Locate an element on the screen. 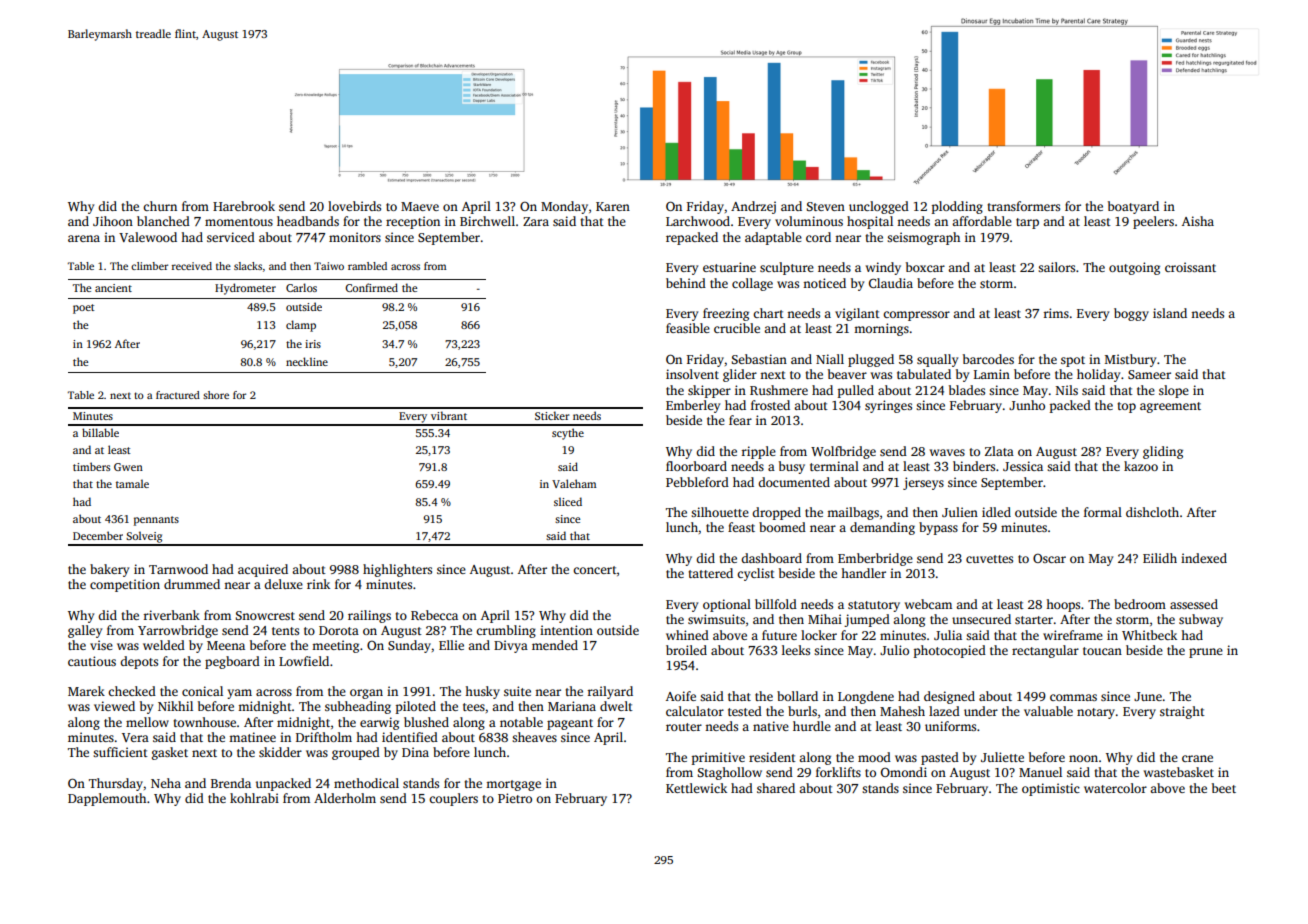 The width and height of the screenshot is (1308, 924). Kettlewick is located at coordinates (696, 788).
